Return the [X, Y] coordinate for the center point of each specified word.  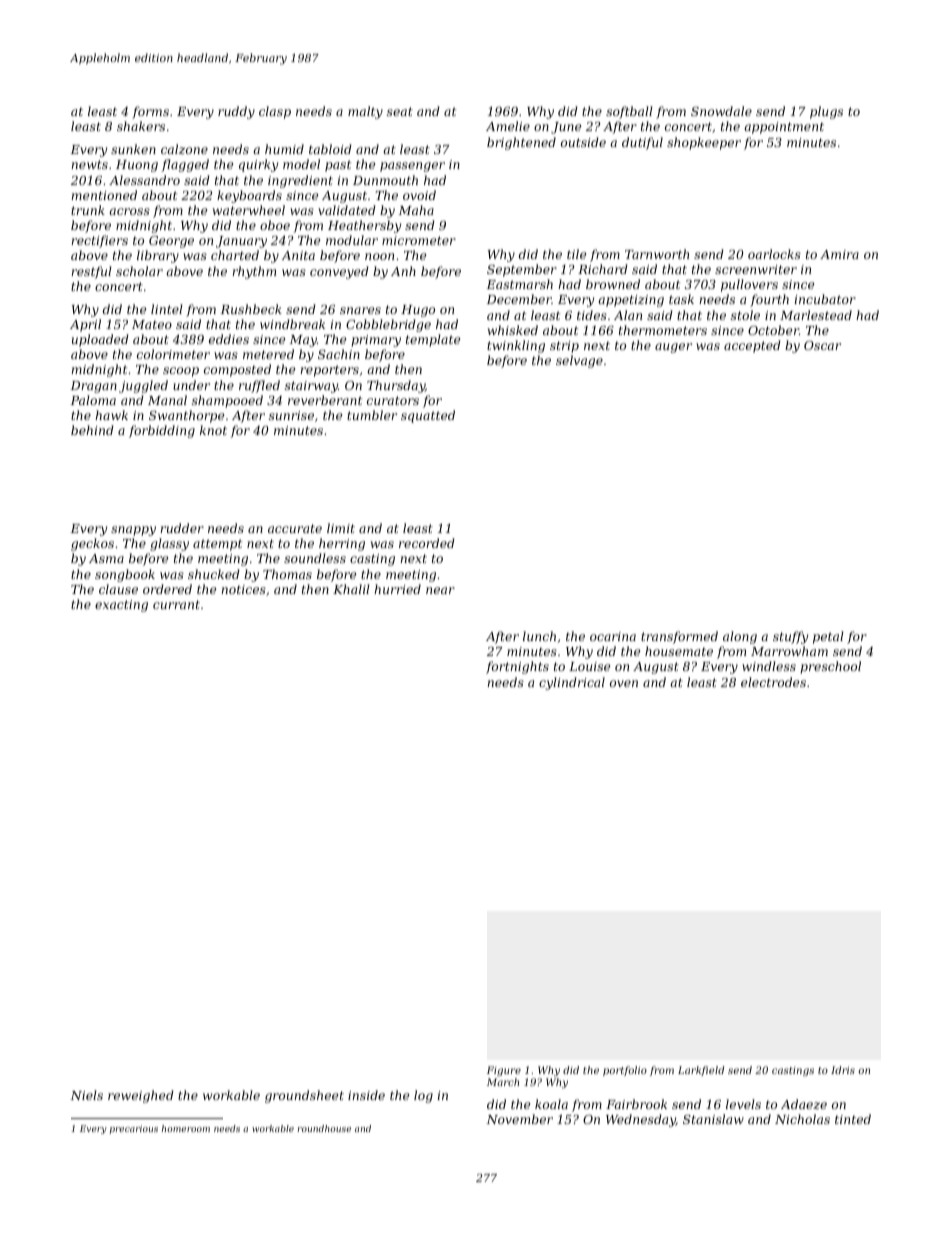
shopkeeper [704, 143]
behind [92, 430]
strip [564, 347]
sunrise [291, 415]
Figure [504, 1071]
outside [583, 142]
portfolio [625, 1071]
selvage [579, 361]
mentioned [104, 195]
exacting [121, 606]
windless [769, 666]
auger [673, 348]
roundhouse [324, 1128]
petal [828, 637]
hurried [397, 589]
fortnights [517, 667]
